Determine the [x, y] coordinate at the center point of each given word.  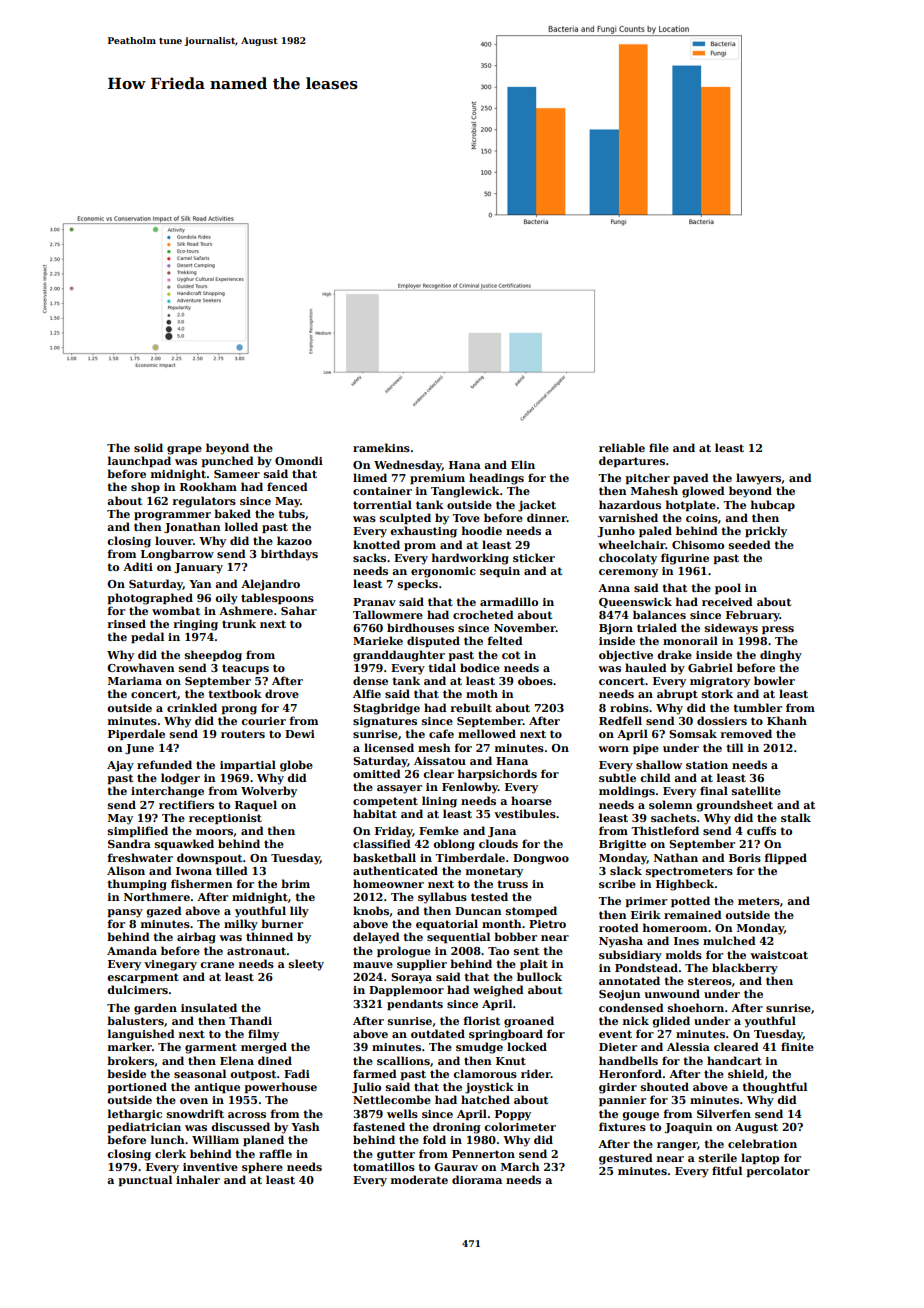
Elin [523, 464]
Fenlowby [470, 788]
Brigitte [622, 845]
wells [402, 1113]
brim [295, 883]
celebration [762, 1143]
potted [690, 901]
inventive [210, 1167]
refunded [164, 764]
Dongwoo [541, 859]
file [659, 447]
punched [227, 461]
